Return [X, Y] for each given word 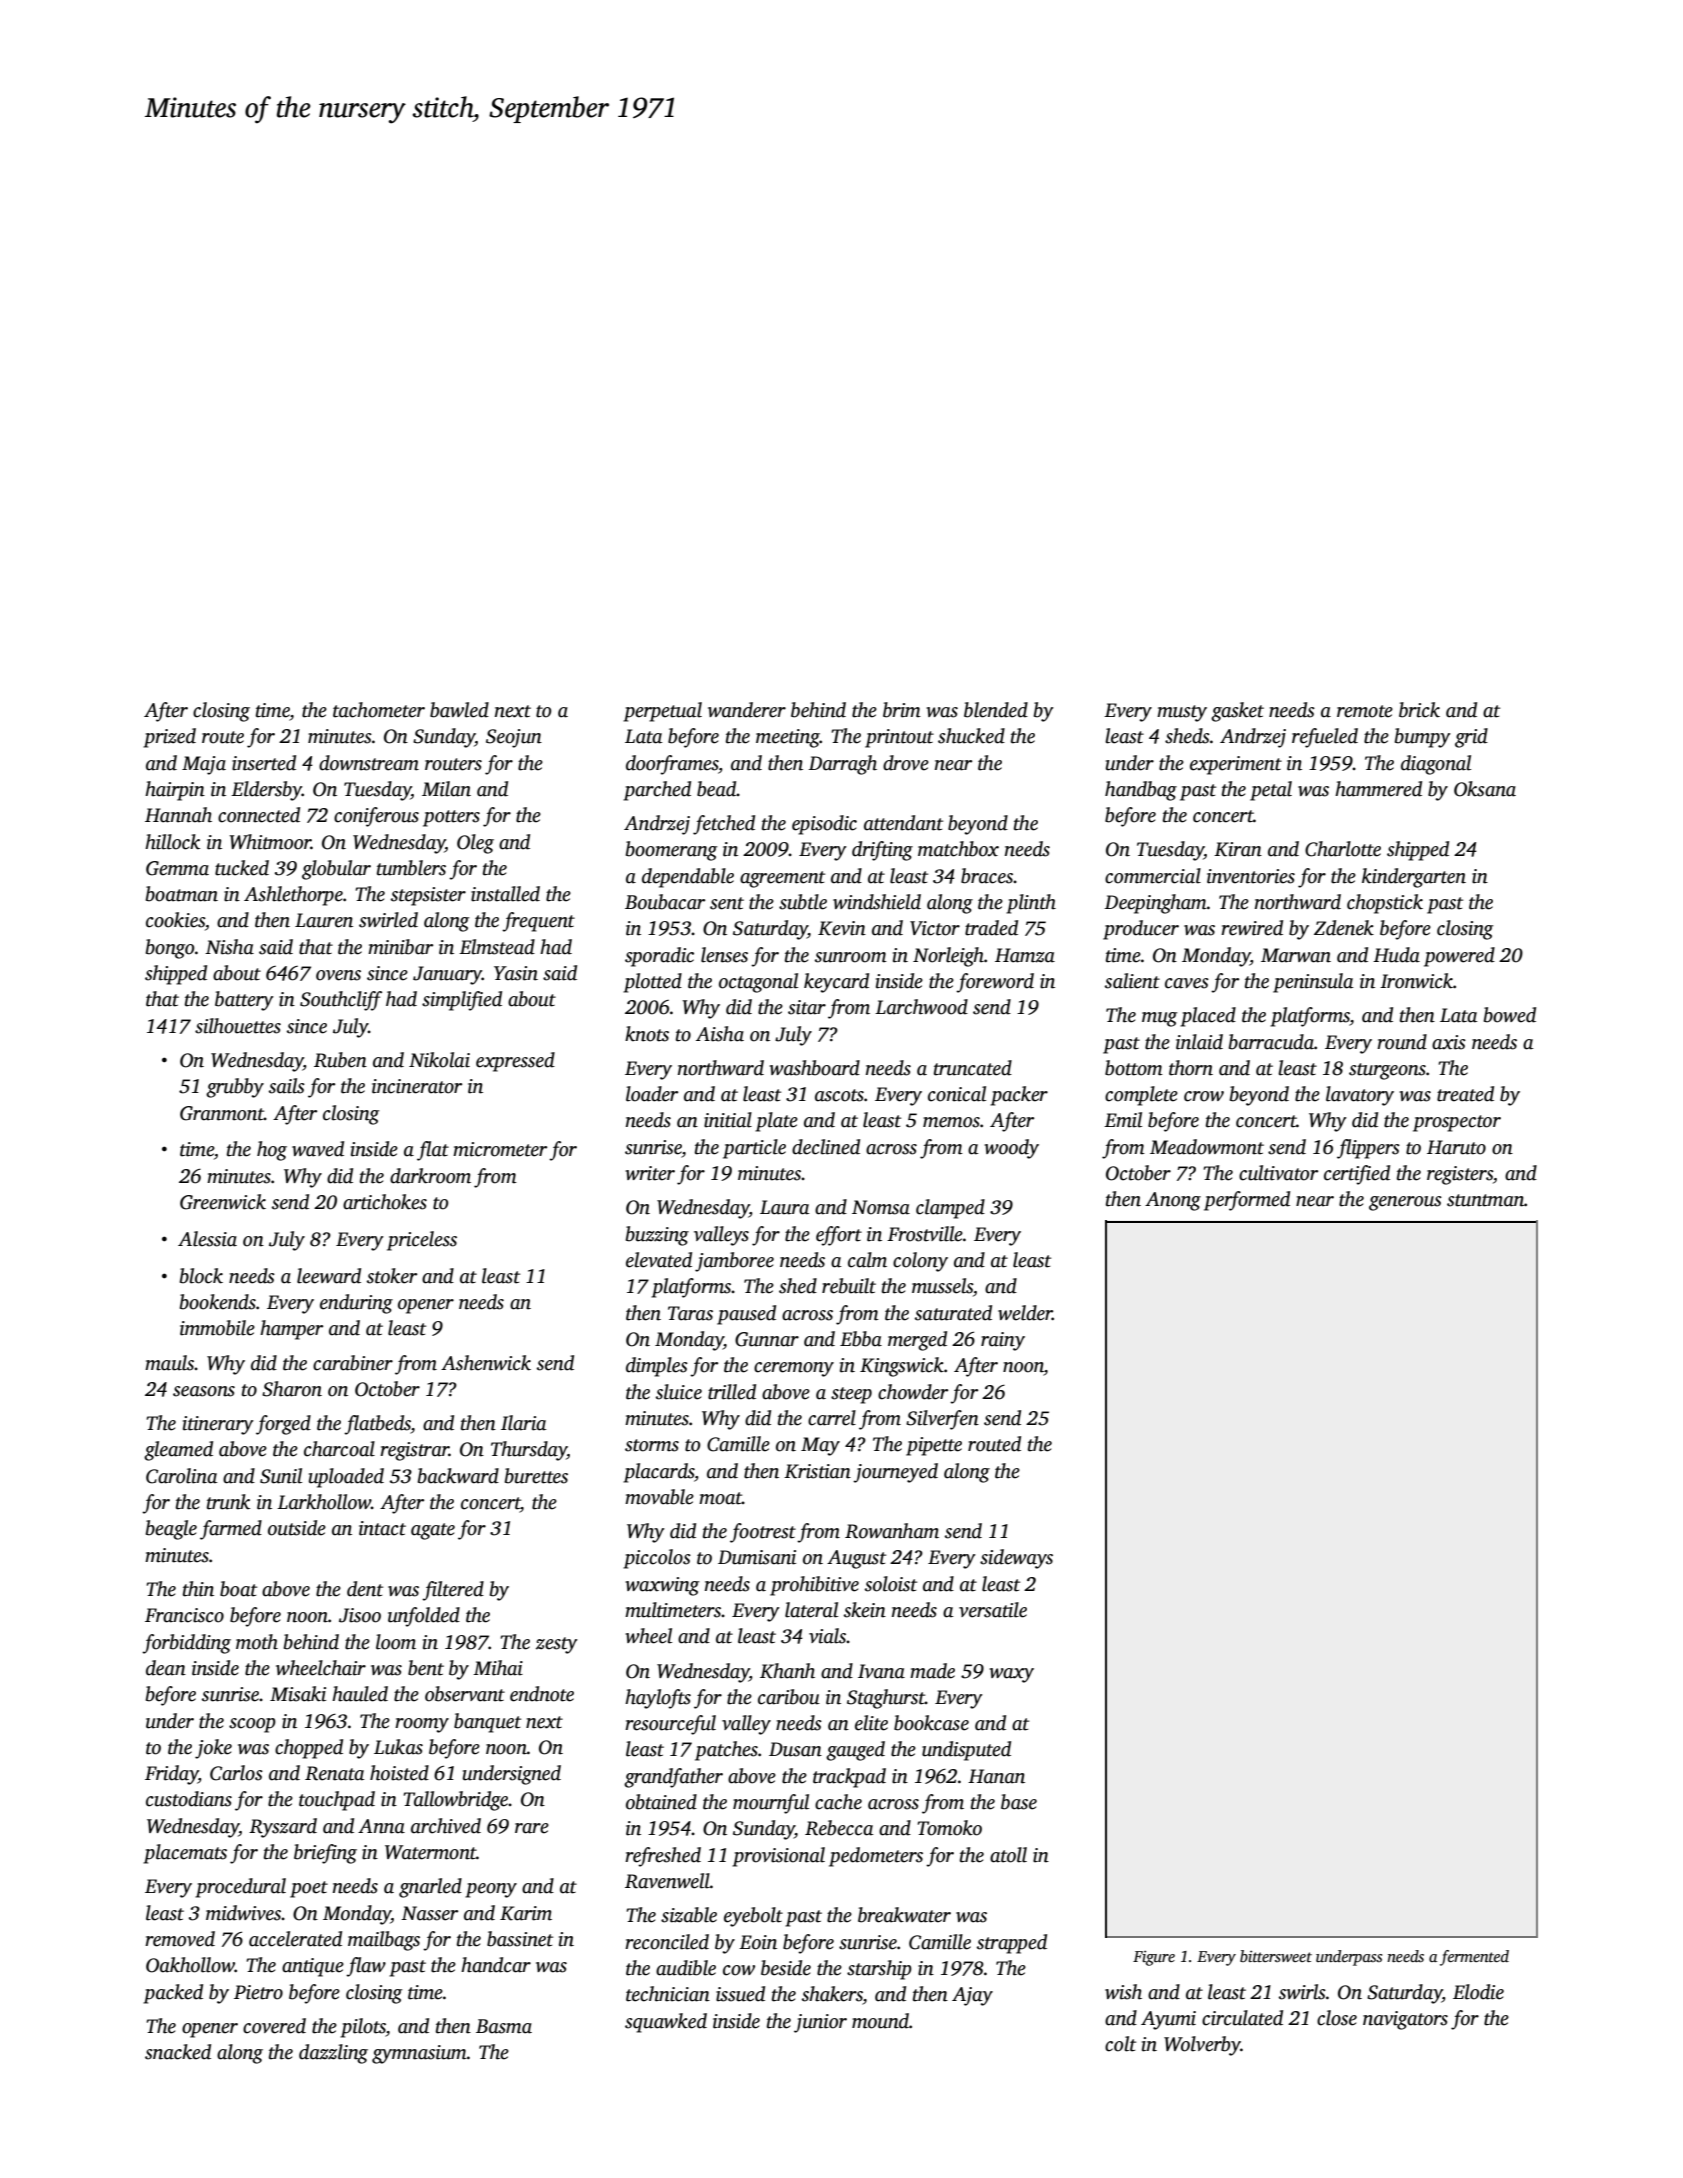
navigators [1405, 2020]
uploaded [346, 1478]
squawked [666, 2023]
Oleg [475, 844]
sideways [1016, 1559]
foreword [995, 983]
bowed [1510, 1015]
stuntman [1485, 1200]
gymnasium [419, 2054]
